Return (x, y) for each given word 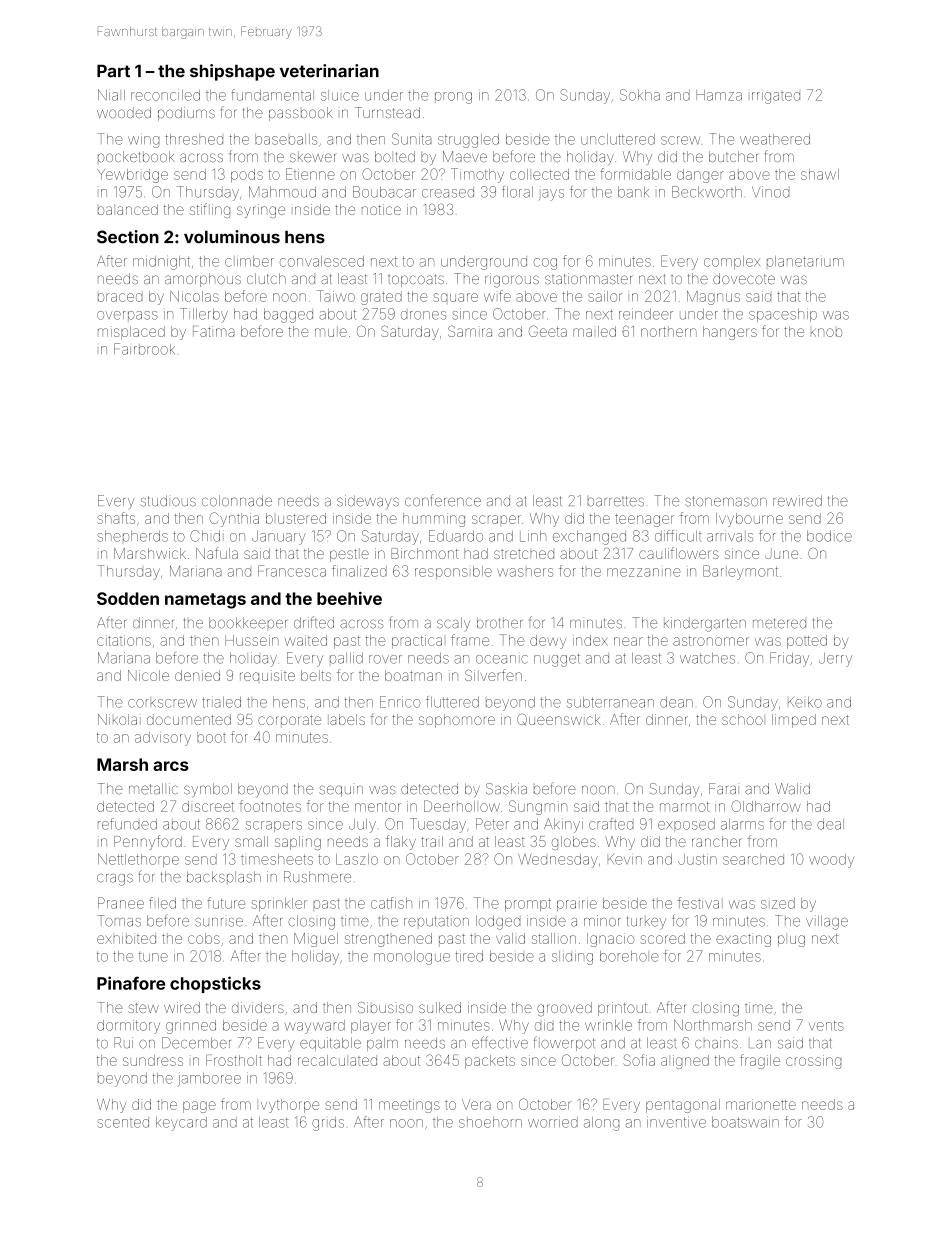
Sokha (640, 95)
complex (732, 262)
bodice (829, 536)
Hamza (719, 95)
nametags (205, 601)
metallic (153, 789)
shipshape (232, 72)
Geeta (548, 331)
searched (753, 859)
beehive (349, 598)
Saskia (506, 789)
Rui (123, 1043)
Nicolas (194, 296)
